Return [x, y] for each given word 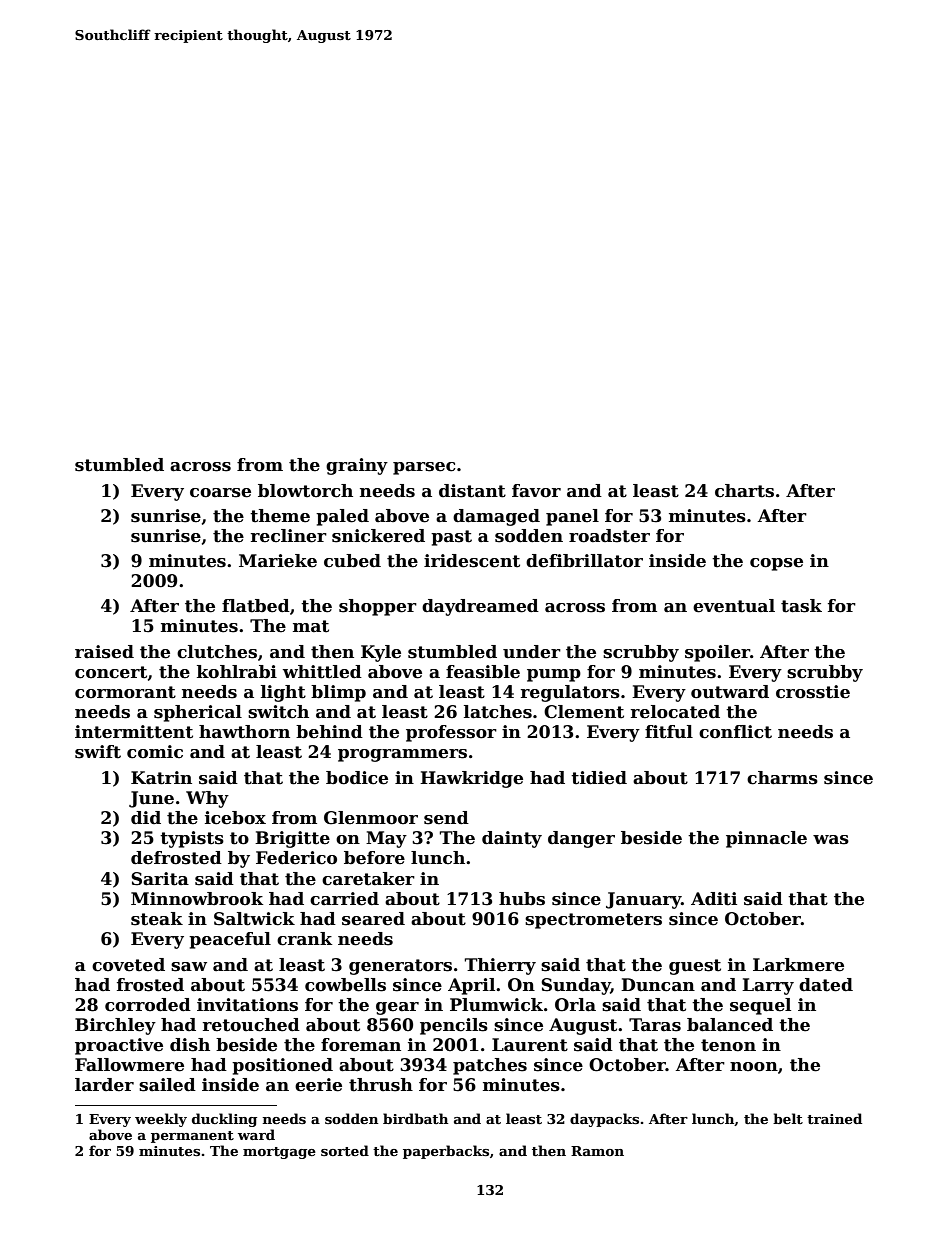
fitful [669, 732]
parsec [424, 468]
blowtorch [305, 491]
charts [744, 491]
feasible [483, 672]
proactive [119, 1046]
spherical [198, 713]
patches [490, 1066]
